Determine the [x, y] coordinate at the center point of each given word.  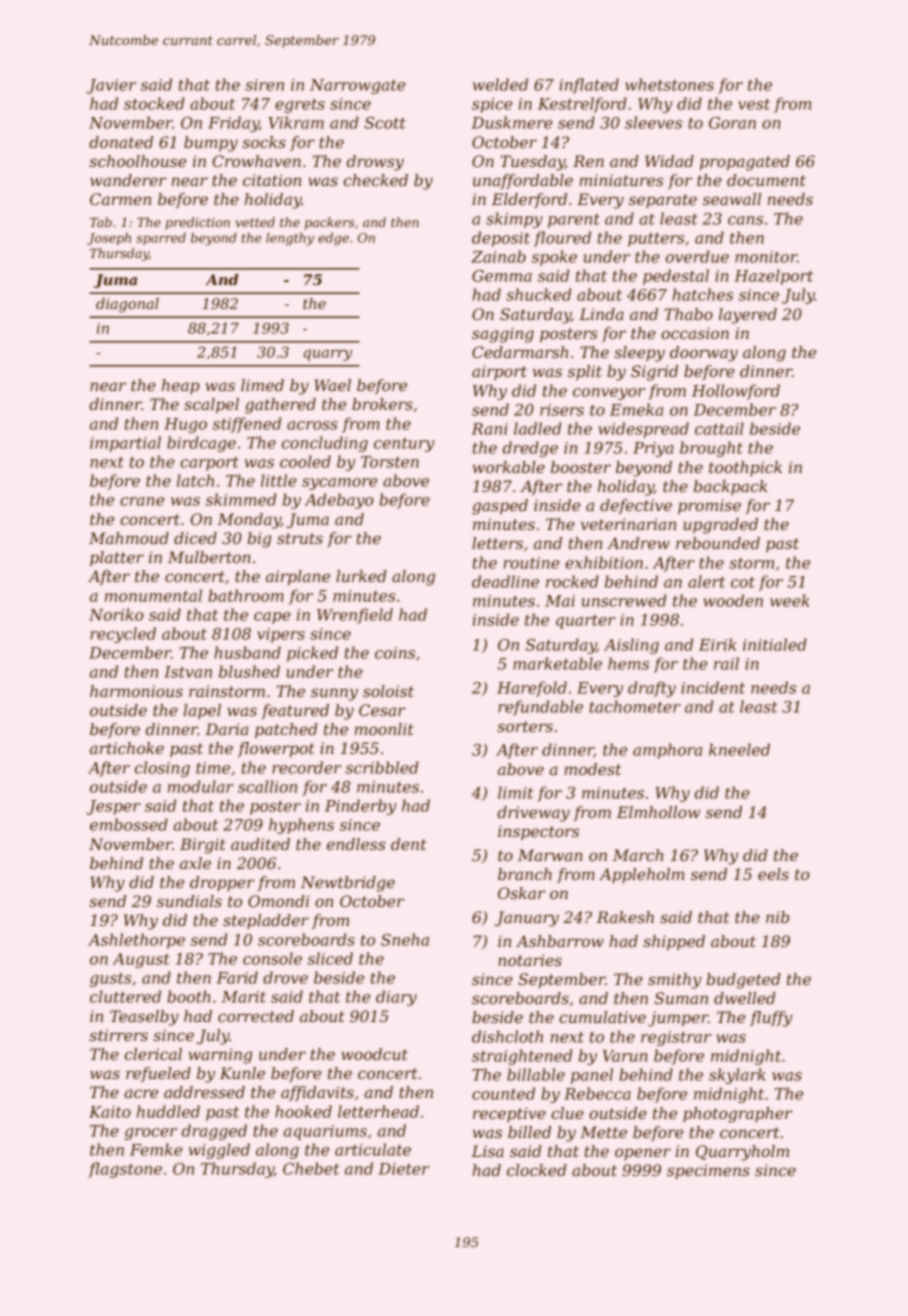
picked [312, 654]
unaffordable [523, 181]
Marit [244, 997]
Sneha [405, 939]
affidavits [317, 1093]
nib [777, 917]
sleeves [653, 122]
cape [272, 618]
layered [748, 316]
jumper [678, 1019]
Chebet [311, 1168]
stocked [154, 103]
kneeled [739, 749]
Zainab [498, 256]
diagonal [127, 305]
